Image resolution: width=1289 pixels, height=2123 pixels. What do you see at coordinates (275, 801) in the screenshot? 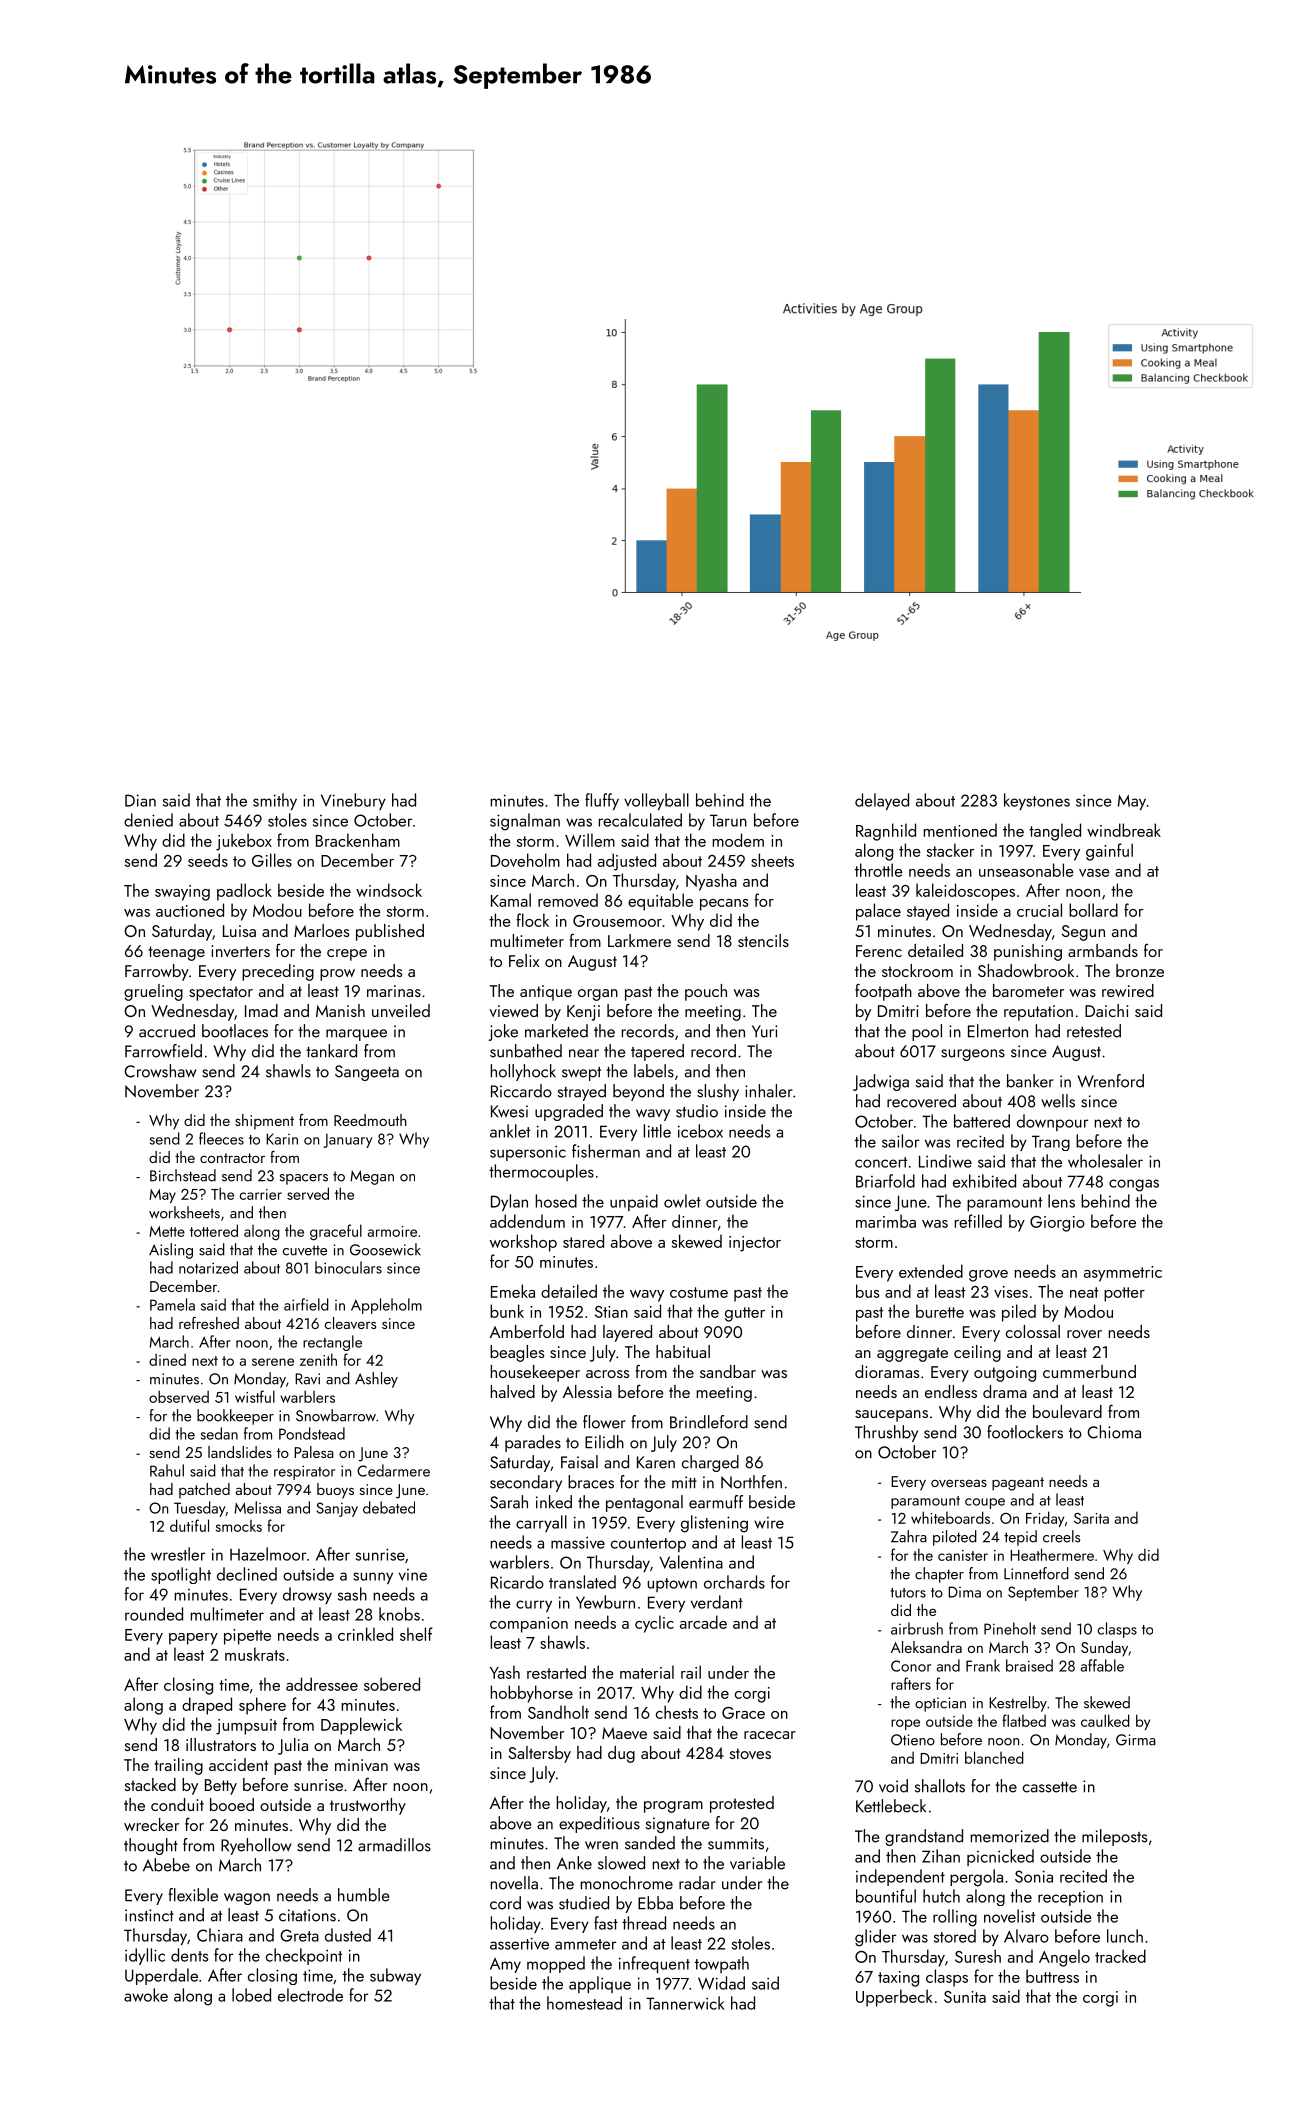
I see `smithy` at bounding box center [275, 801].
